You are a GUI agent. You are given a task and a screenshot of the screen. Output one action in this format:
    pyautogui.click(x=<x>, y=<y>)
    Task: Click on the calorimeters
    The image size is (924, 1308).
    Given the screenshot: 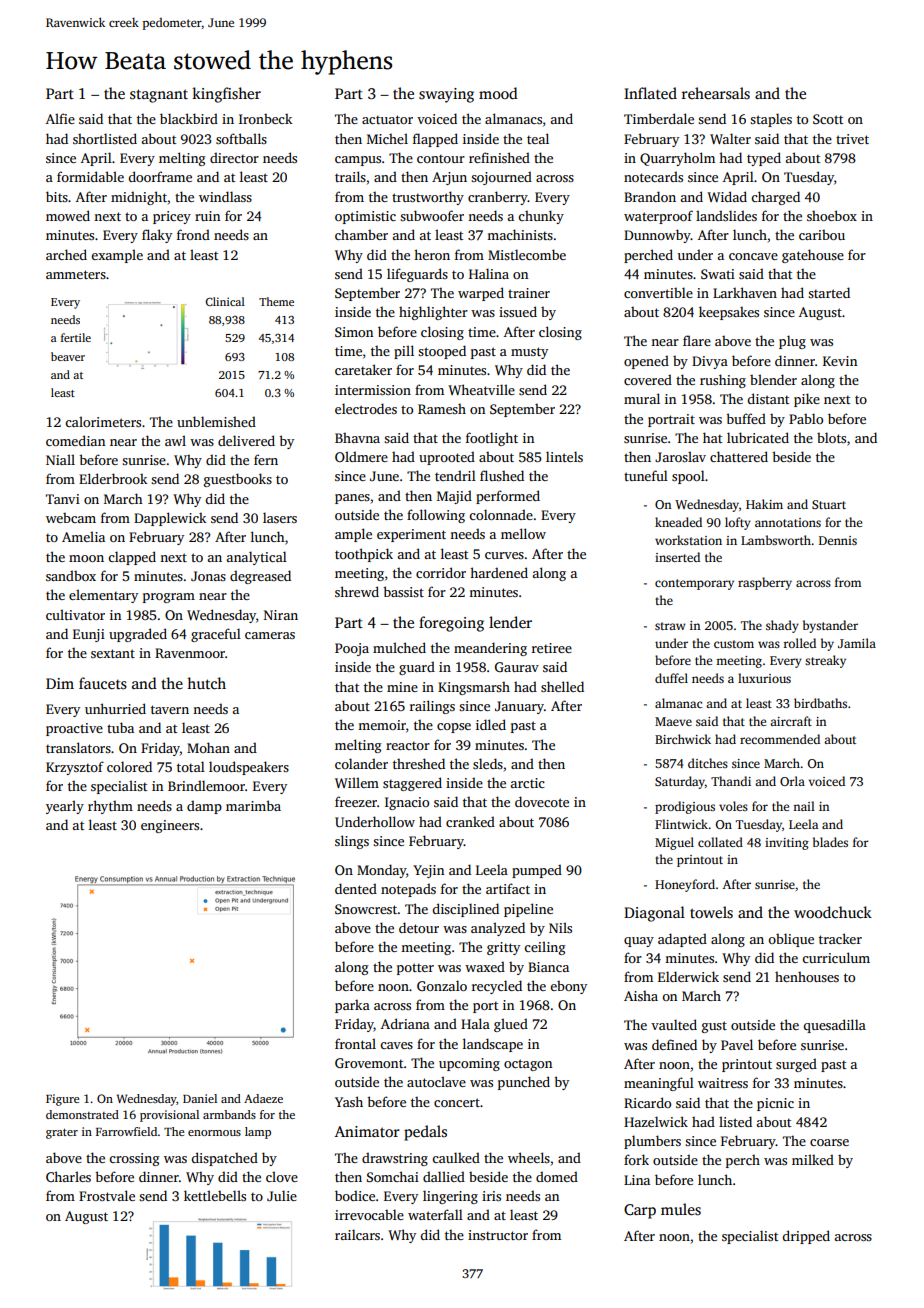 What is the action you would take?
    pyautogui.click(x=103, y=421)
